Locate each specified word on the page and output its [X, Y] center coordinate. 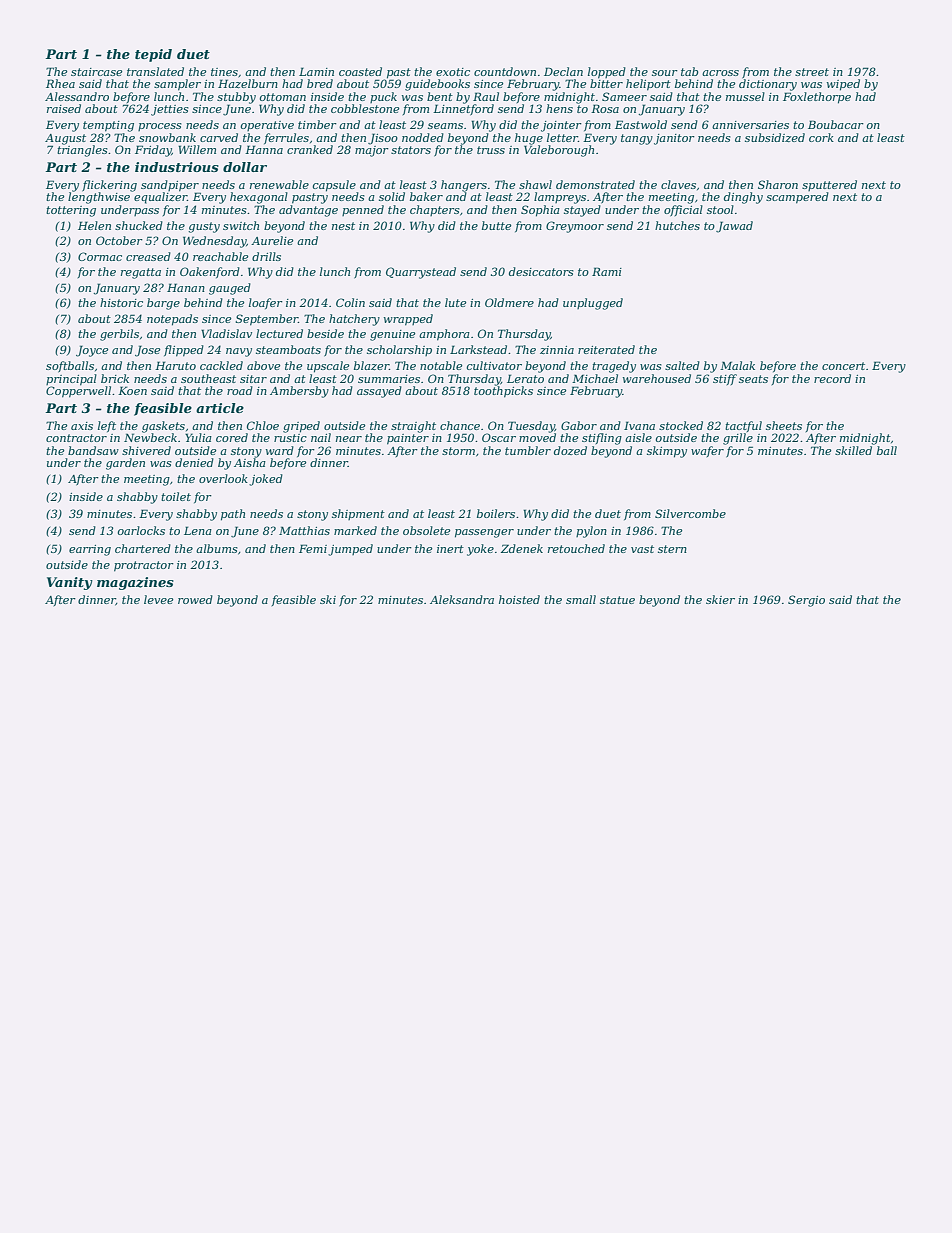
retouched [576, 548]
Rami [607, 271]
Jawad [734, 227]
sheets [784, 425]
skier [720, 599]
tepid [153, 55]
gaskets [163, 427]
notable [441, 365]
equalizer [160, 198]
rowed [195, 599]
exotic [453, 72]
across [720, 73]
